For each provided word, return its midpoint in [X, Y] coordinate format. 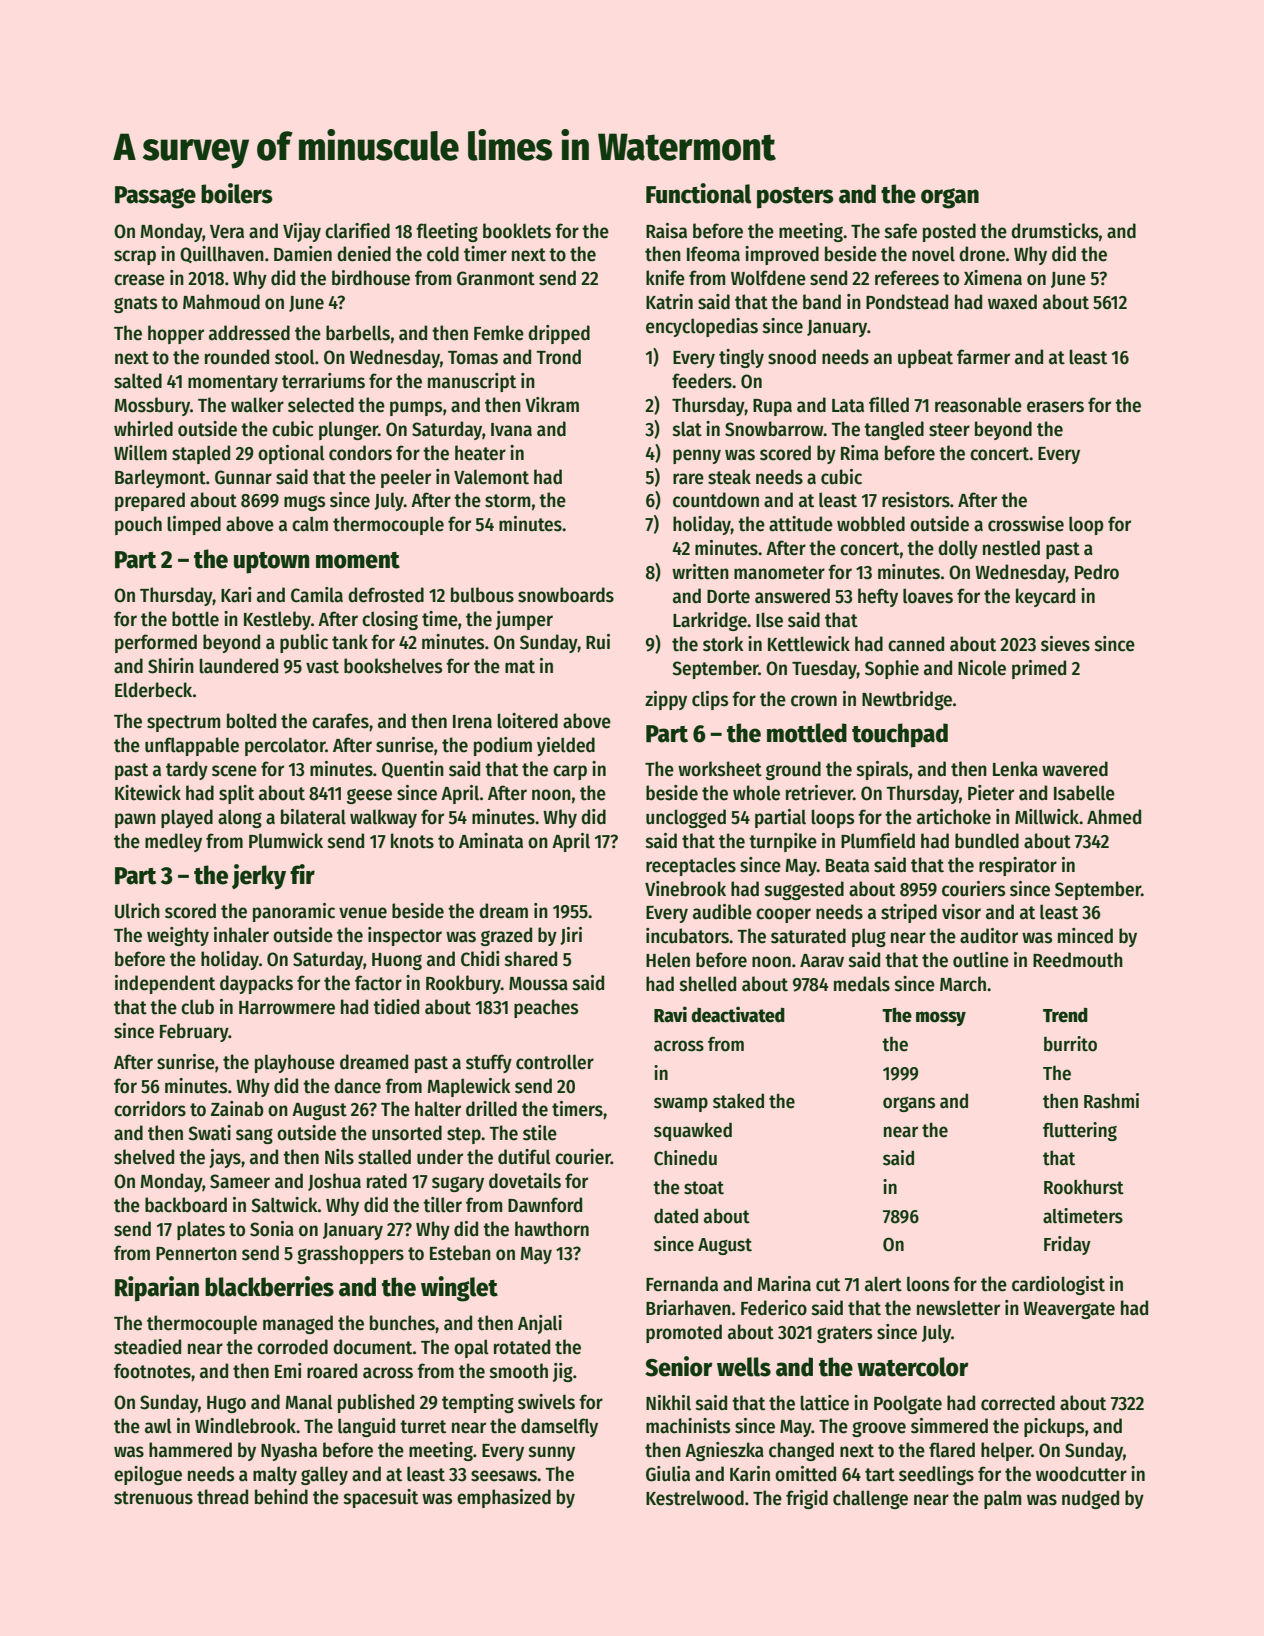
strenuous [153, 1498]
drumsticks [1054, 231]
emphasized [504, 1498]
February [194, 1032]
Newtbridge [907, 700]
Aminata [491, 841]
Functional [699, 193]
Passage [155, 197]
